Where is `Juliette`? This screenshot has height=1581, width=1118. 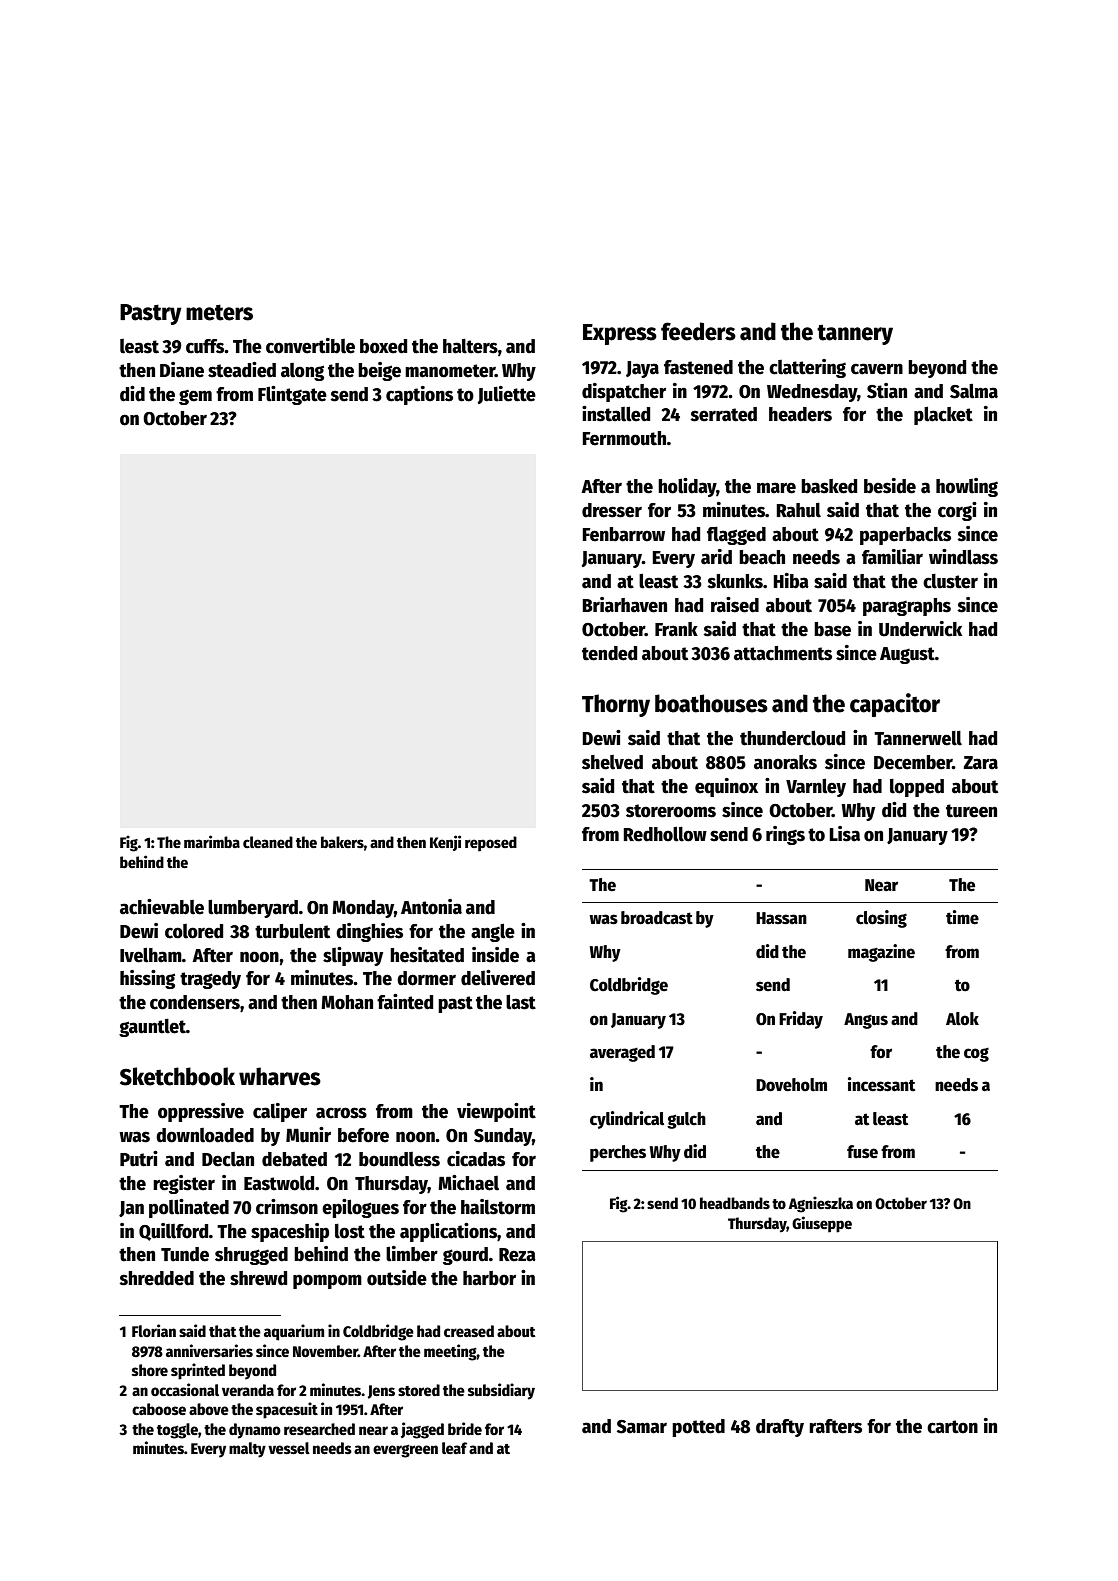
Juliette is located at coordinates (507, 395).
